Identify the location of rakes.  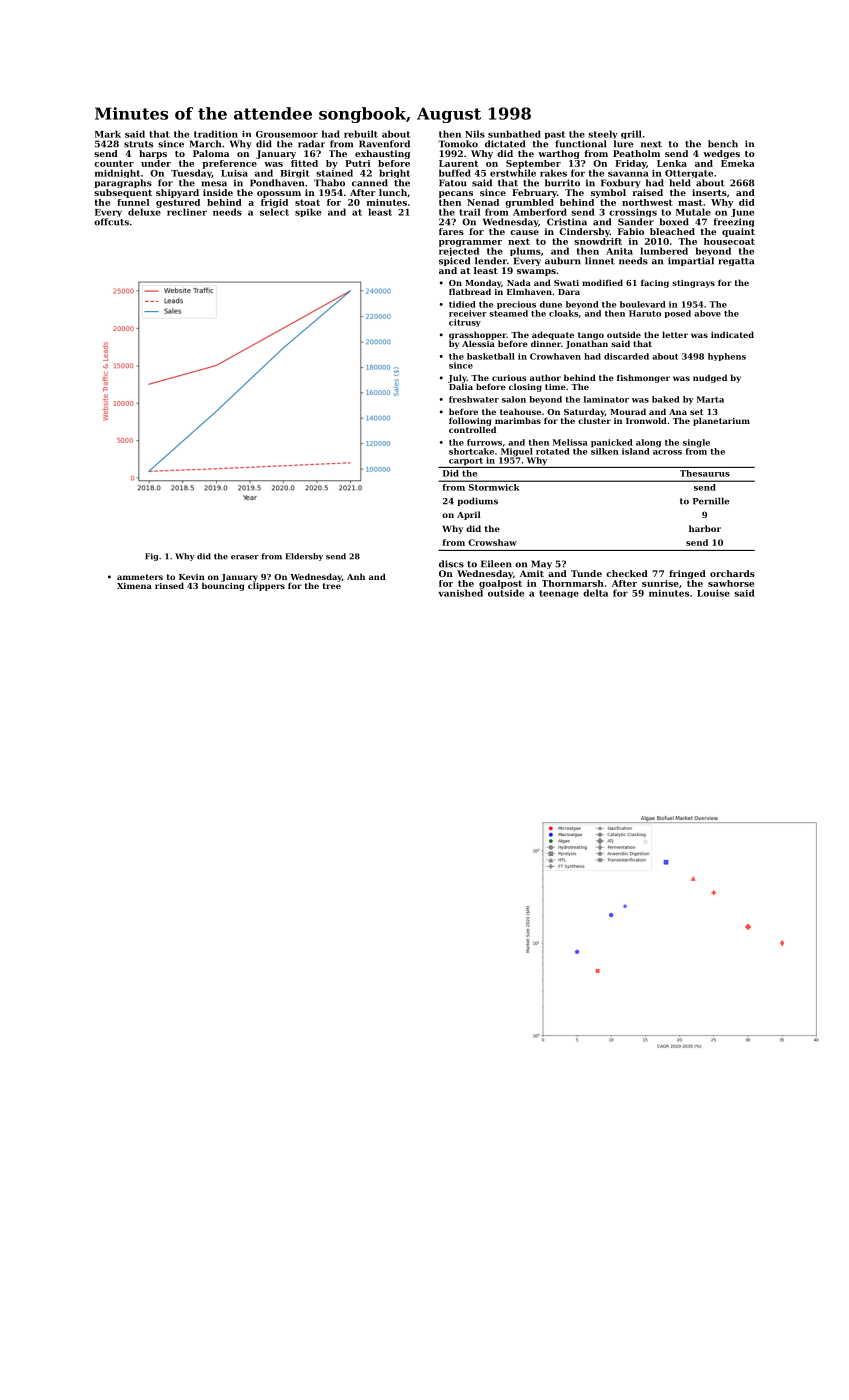
(553, 173).
